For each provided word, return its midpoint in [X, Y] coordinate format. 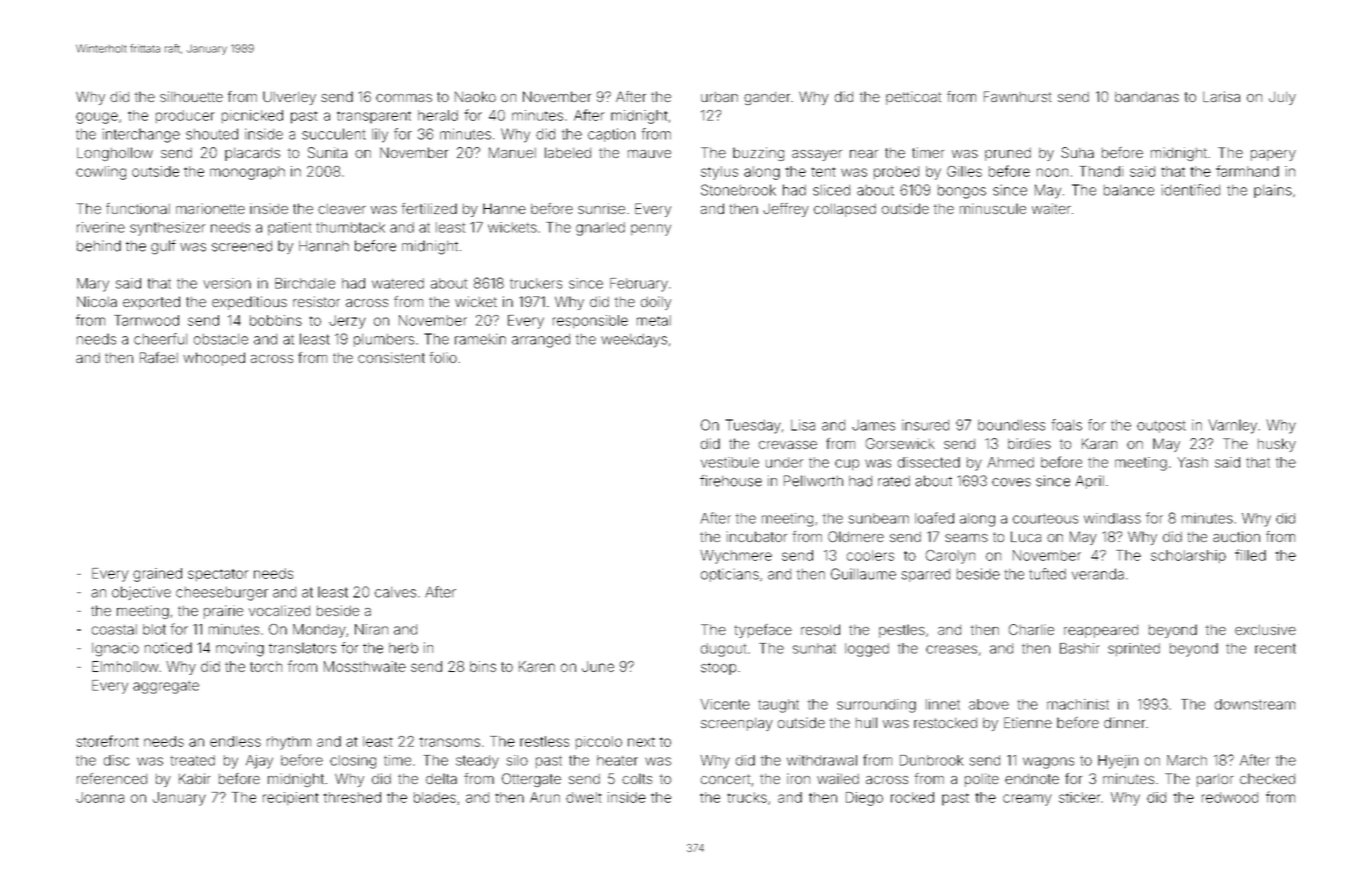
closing [353, 762]
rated [894, 481]
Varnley [1232, 426]
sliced [831, 190]
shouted [212, 134]
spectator [218, 575]
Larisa [1221, 96]
